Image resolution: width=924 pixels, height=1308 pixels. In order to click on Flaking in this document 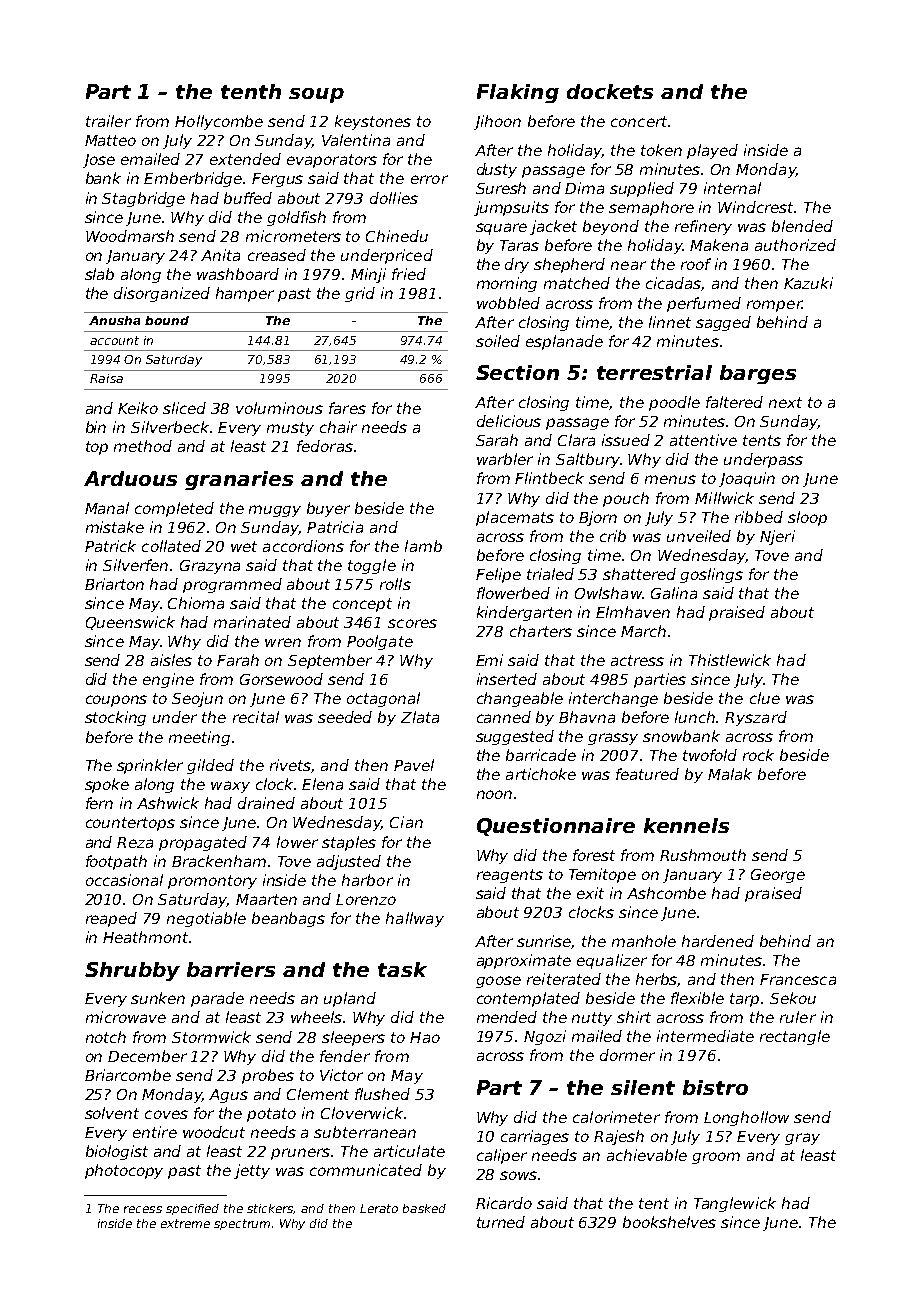, I will do `click(518, 93)`.
